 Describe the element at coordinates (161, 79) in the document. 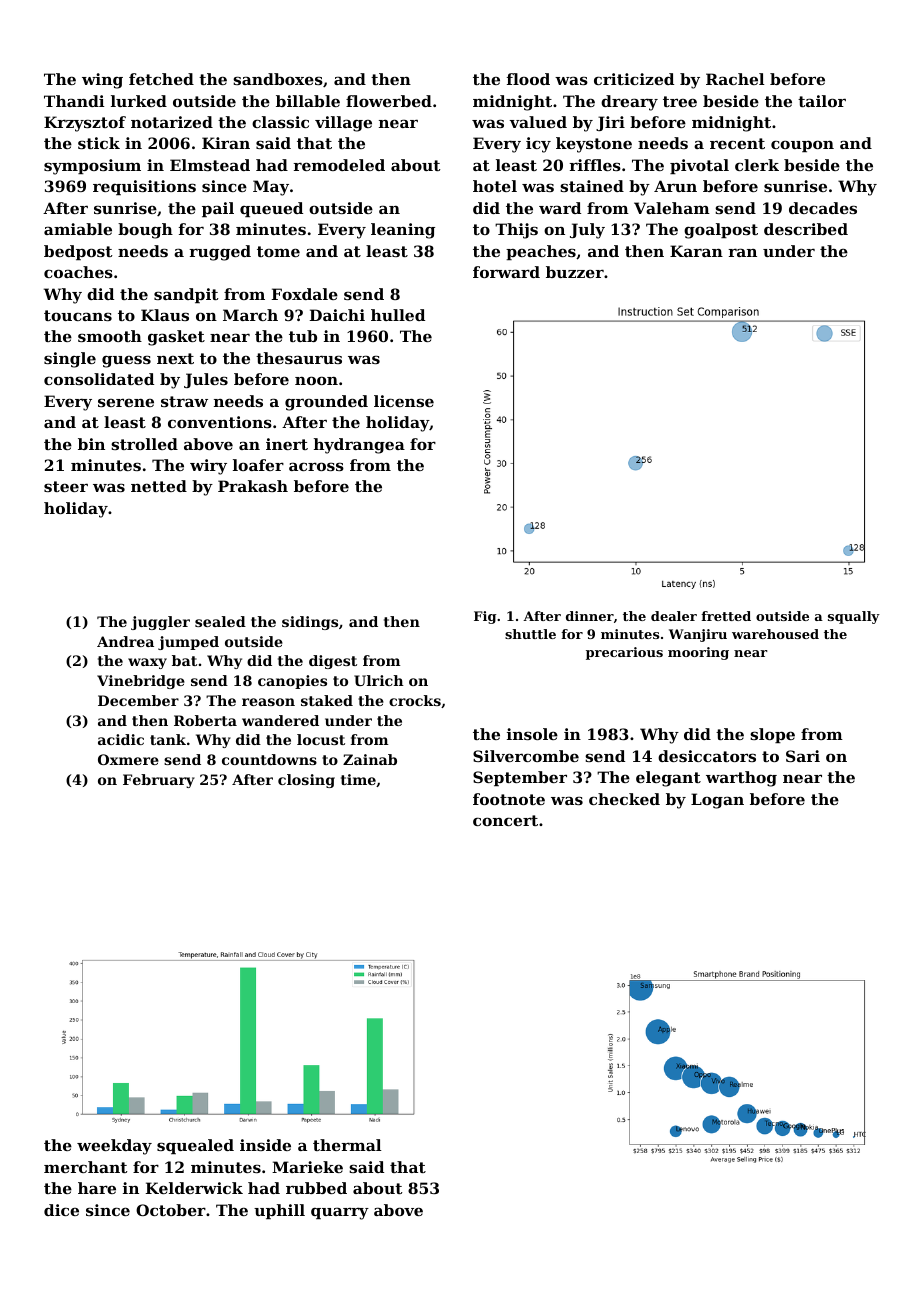

I see `fetched` at that location.
